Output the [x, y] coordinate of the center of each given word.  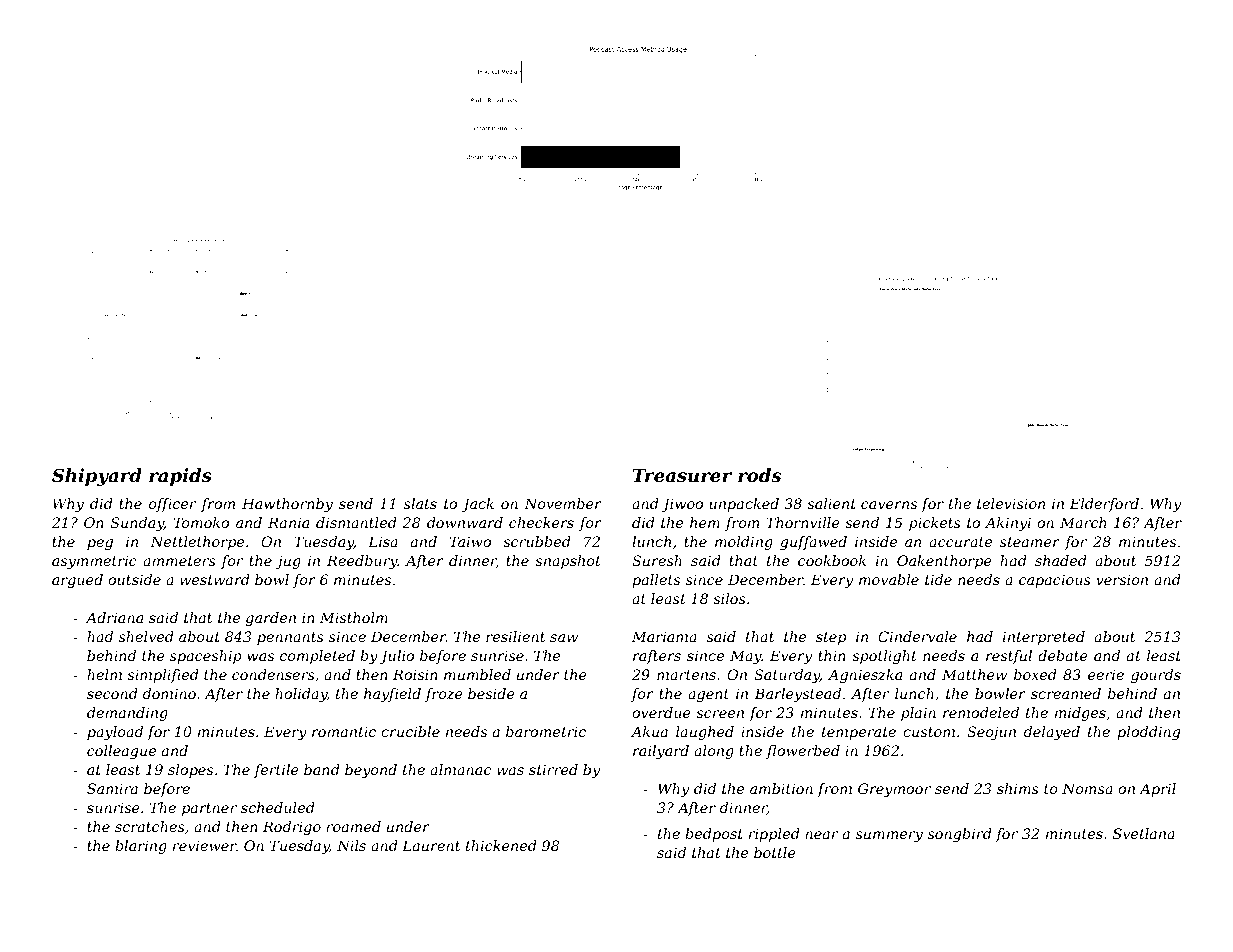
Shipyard [97, 477]
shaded [1061, 560]
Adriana [114, 617]
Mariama [664, 636]
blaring [141, 847]
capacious [1055, 581]
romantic [344, 731]
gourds [1156, 676]
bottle [775, 852]
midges [1080, 714]
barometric [546, 731]
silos [729, 598]
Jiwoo [682, 505]
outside [134, 579]
